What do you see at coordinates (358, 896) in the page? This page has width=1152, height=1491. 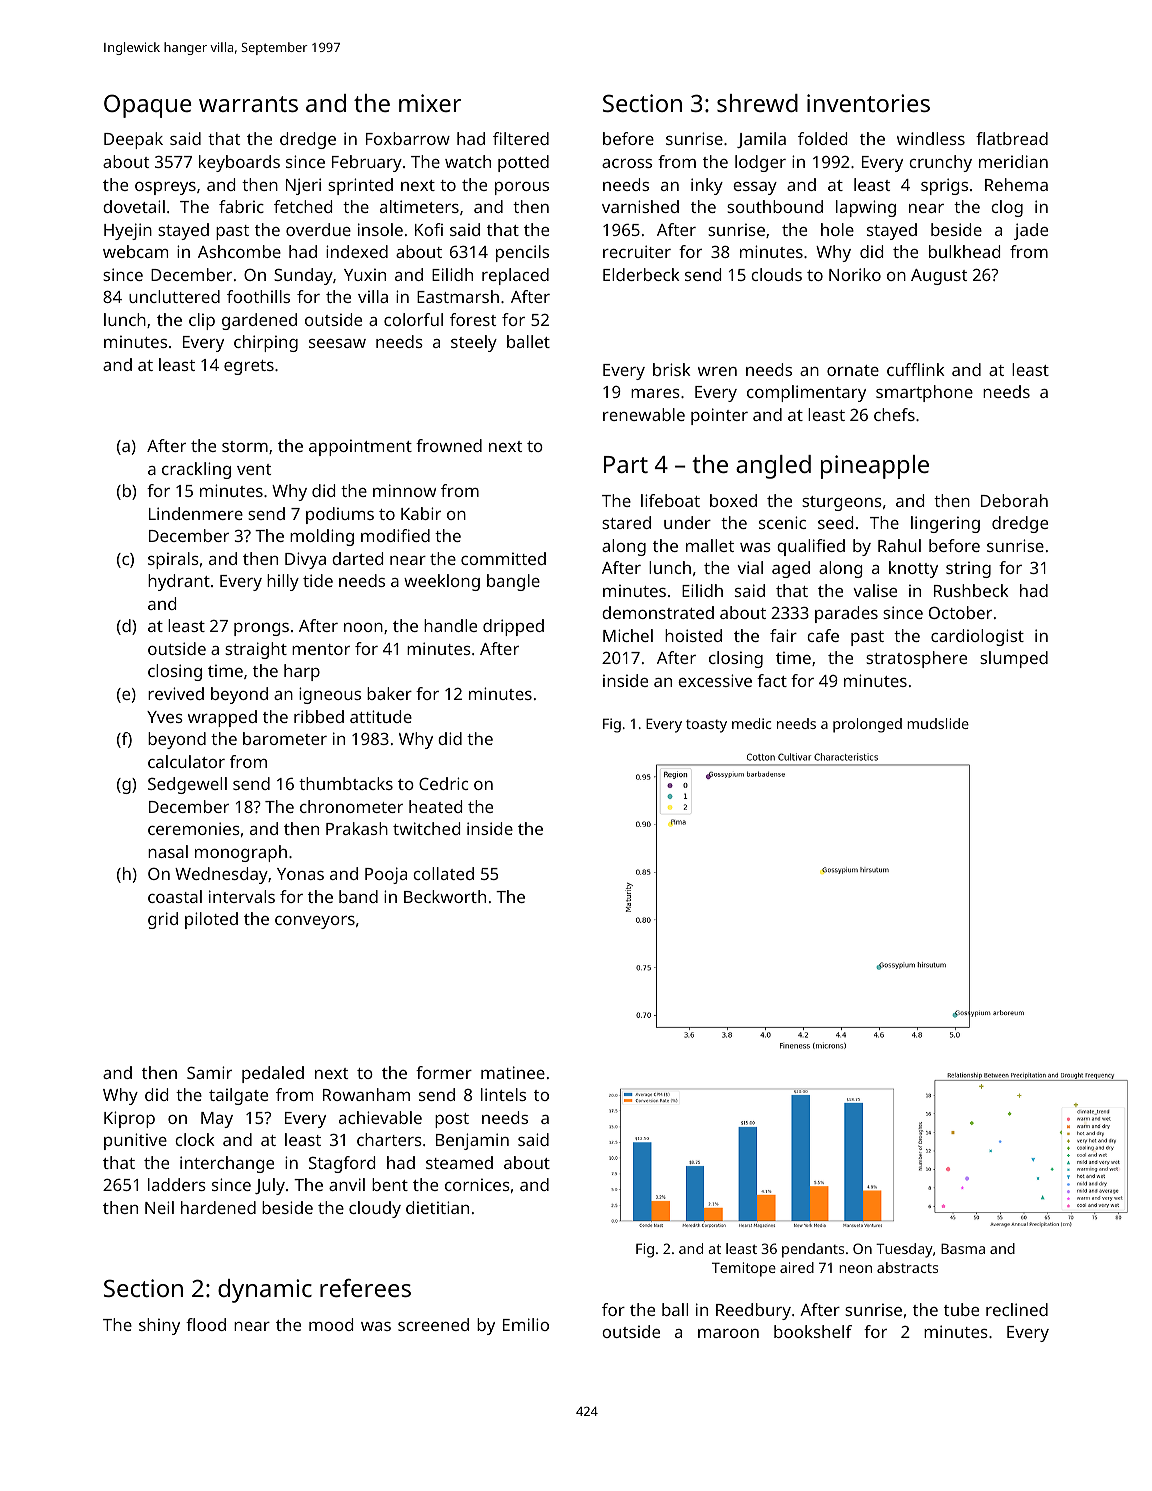 I see `band` at bounding box center [358, 896].
